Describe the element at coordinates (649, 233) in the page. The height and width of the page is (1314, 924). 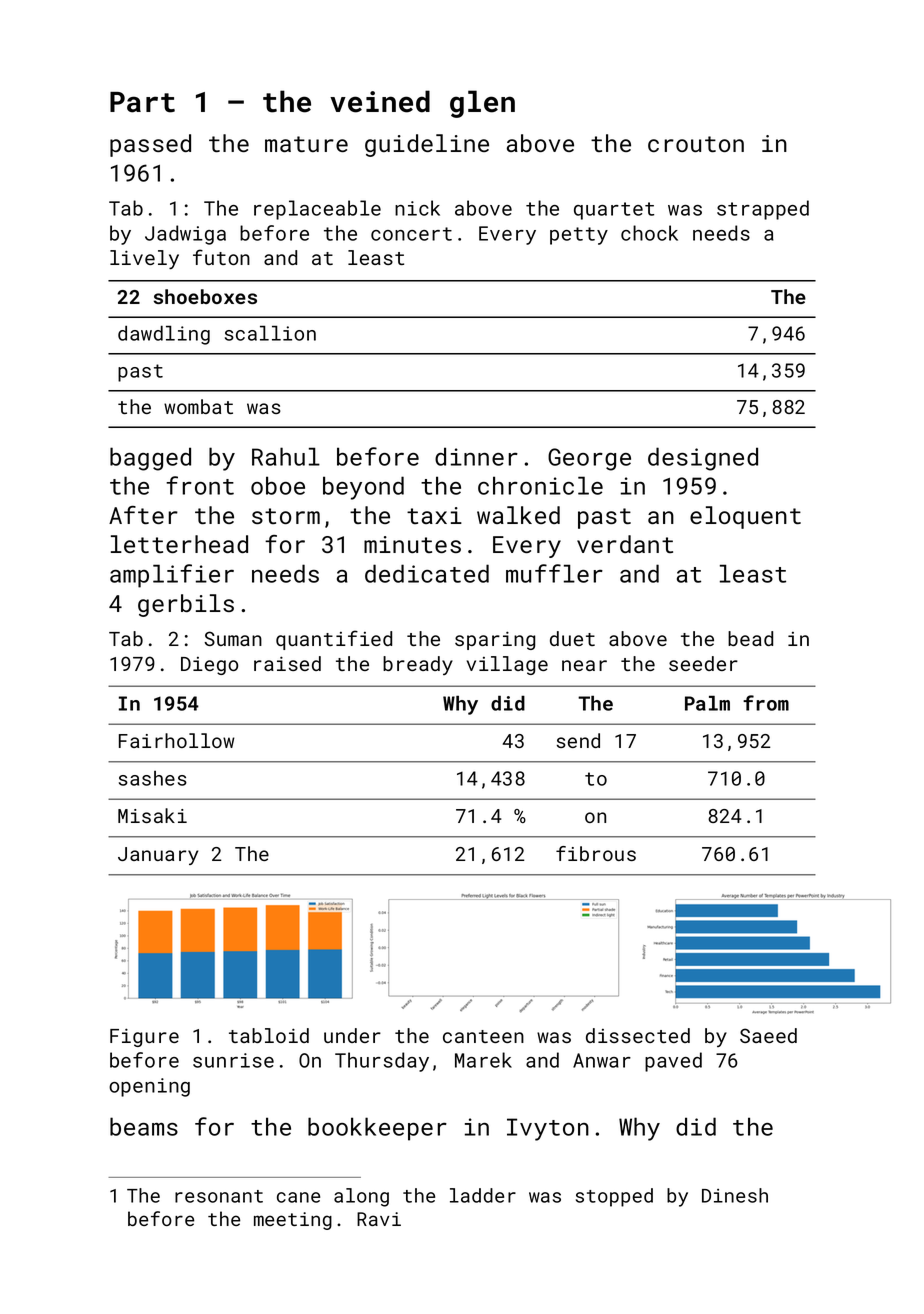
I see `chock` at that location.
